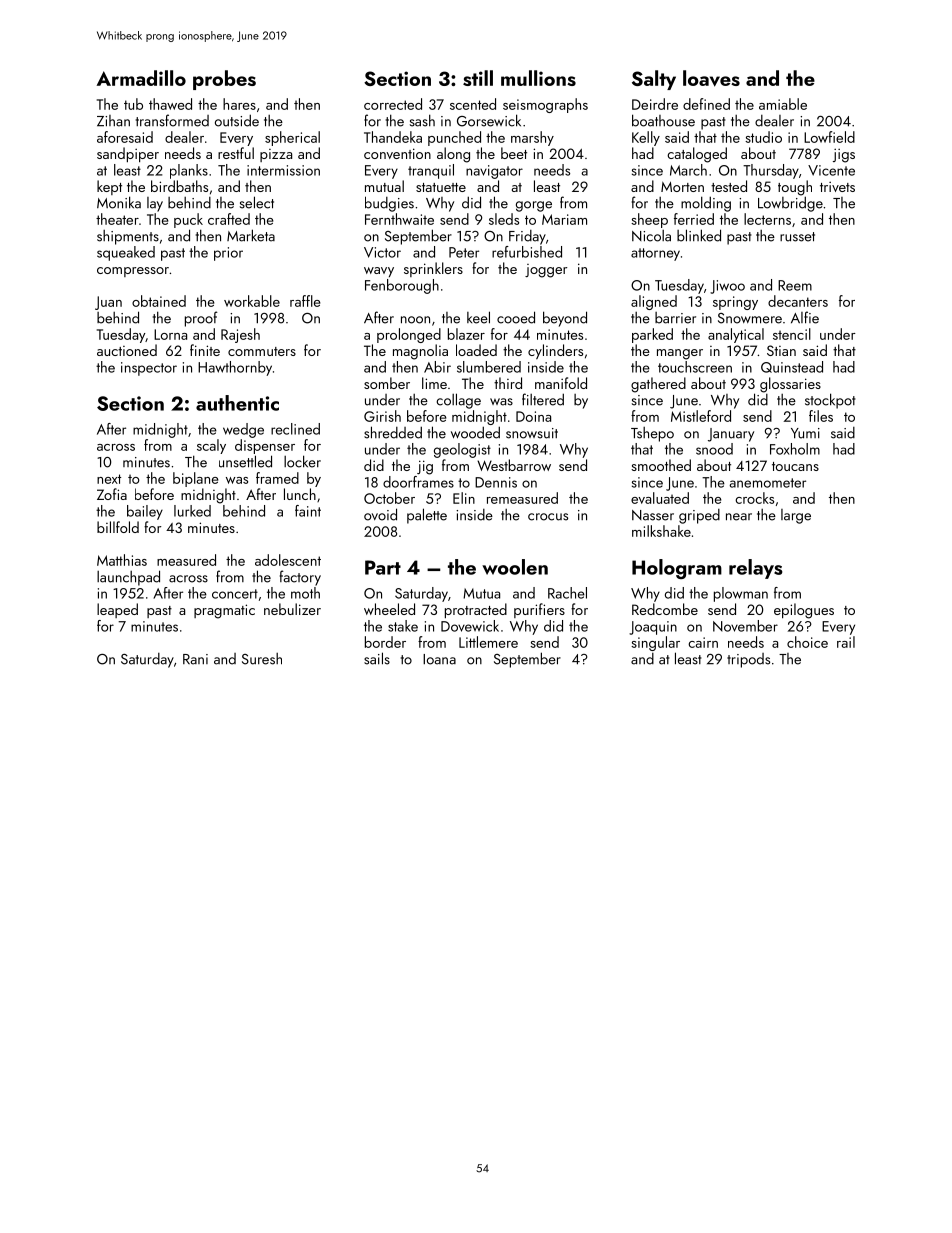  I want to click on inspector, so click(149, 369).
